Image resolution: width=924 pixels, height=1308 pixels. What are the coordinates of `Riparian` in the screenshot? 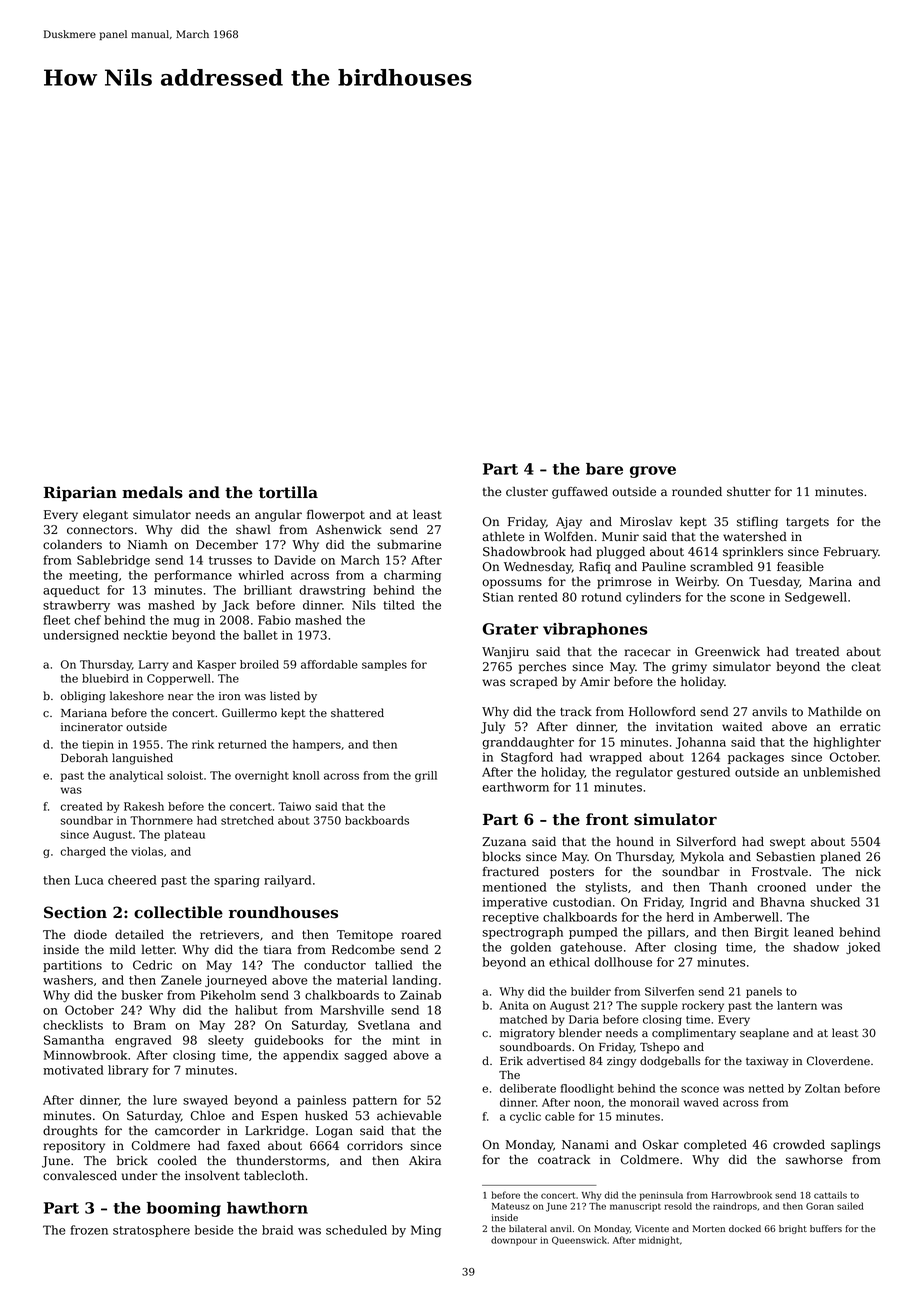 It's located at (80, 494).
